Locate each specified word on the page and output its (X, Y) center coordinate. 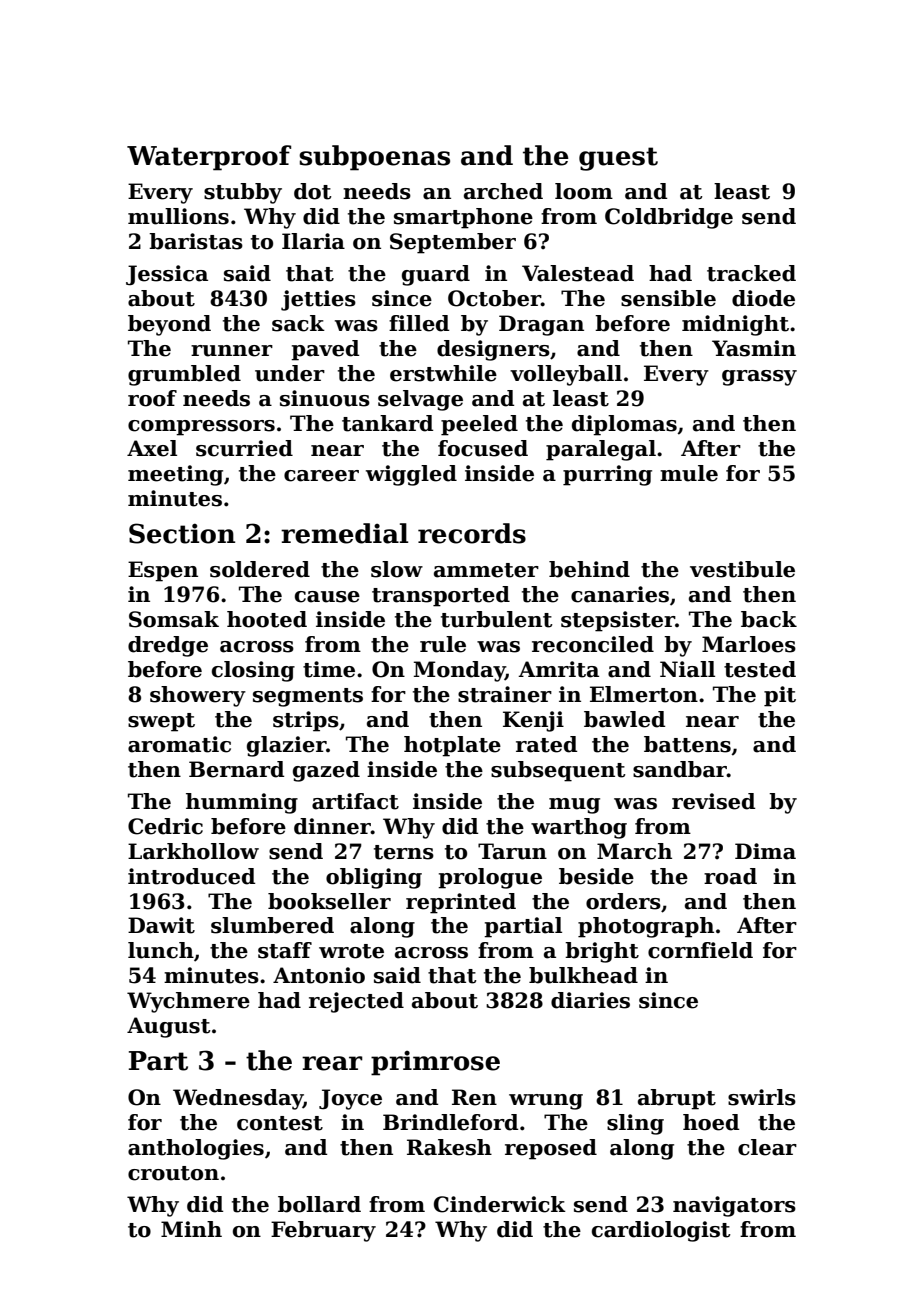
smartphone (463, 218)
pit (780, 696)
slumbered (272, 925)
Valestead (578, 273)
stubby (243, 193)
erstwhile (443, 373)
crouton (173, 1173)
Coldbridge (669, 218)
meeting (175, 475)
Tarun (512, 851)
